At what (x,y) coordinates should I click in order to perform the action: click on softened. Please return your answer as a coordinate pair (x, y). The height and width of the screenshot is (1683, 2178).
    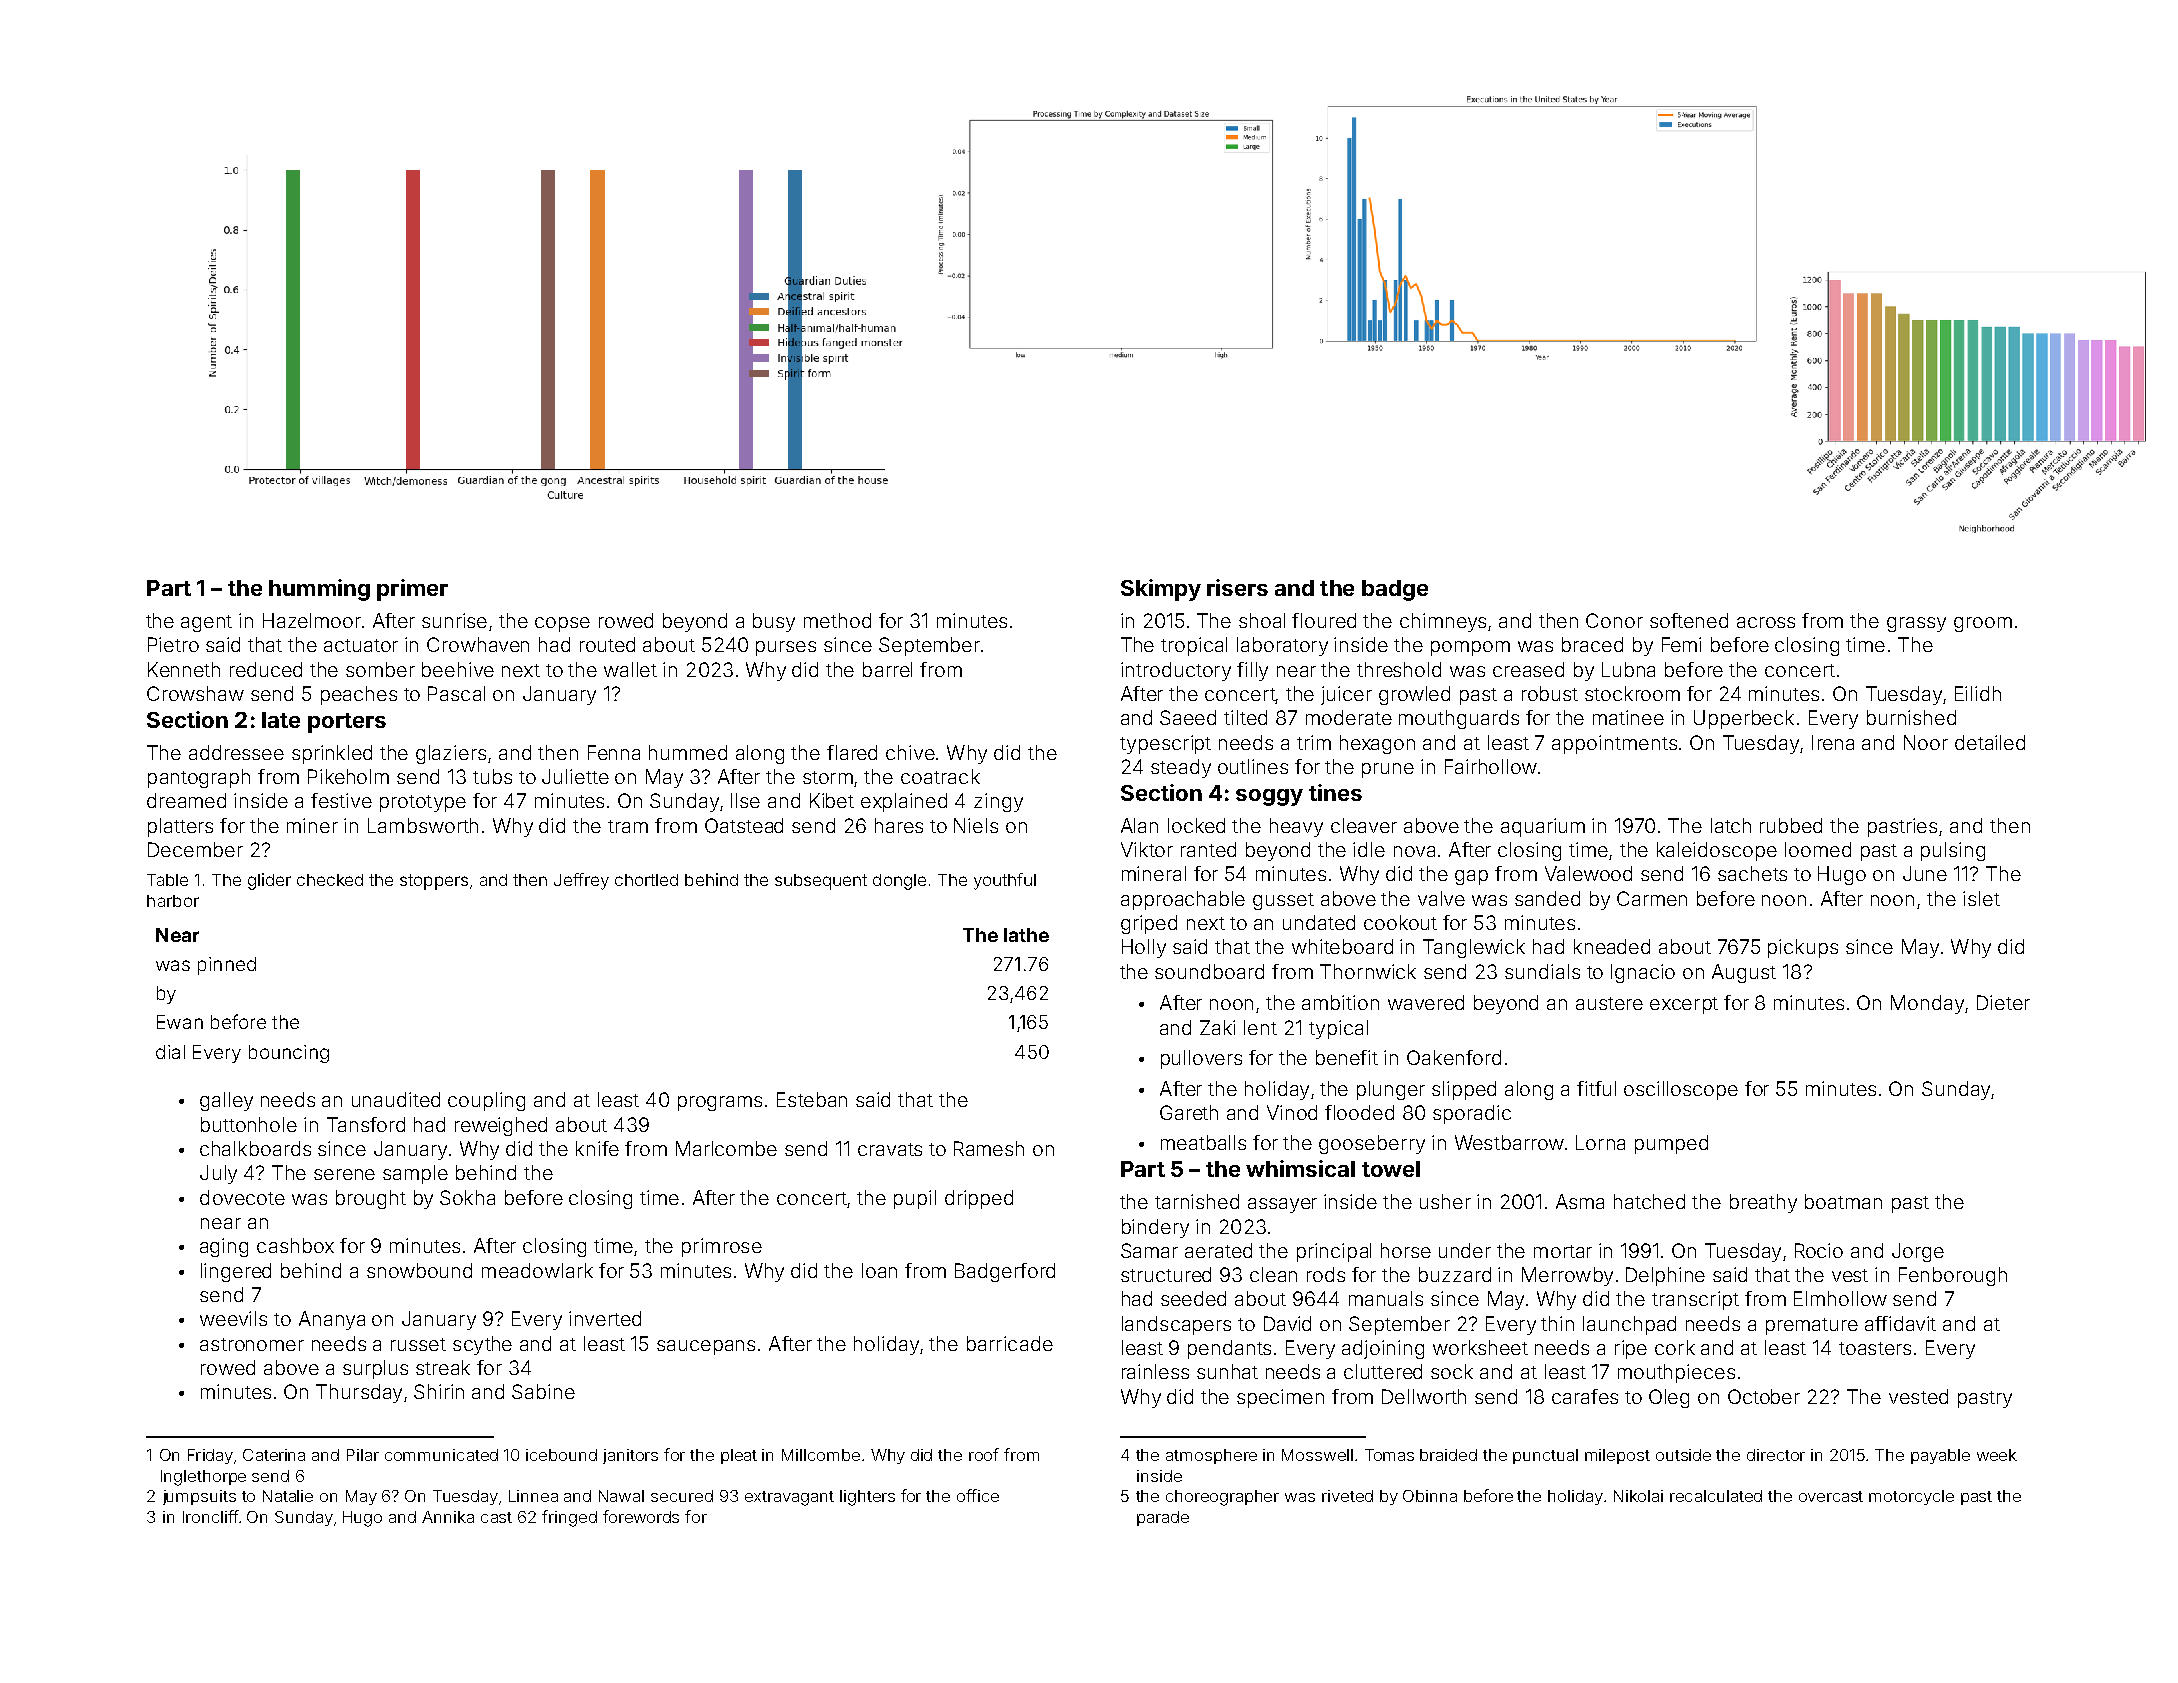
    Looking at the image, I should click on (1689, 620).
